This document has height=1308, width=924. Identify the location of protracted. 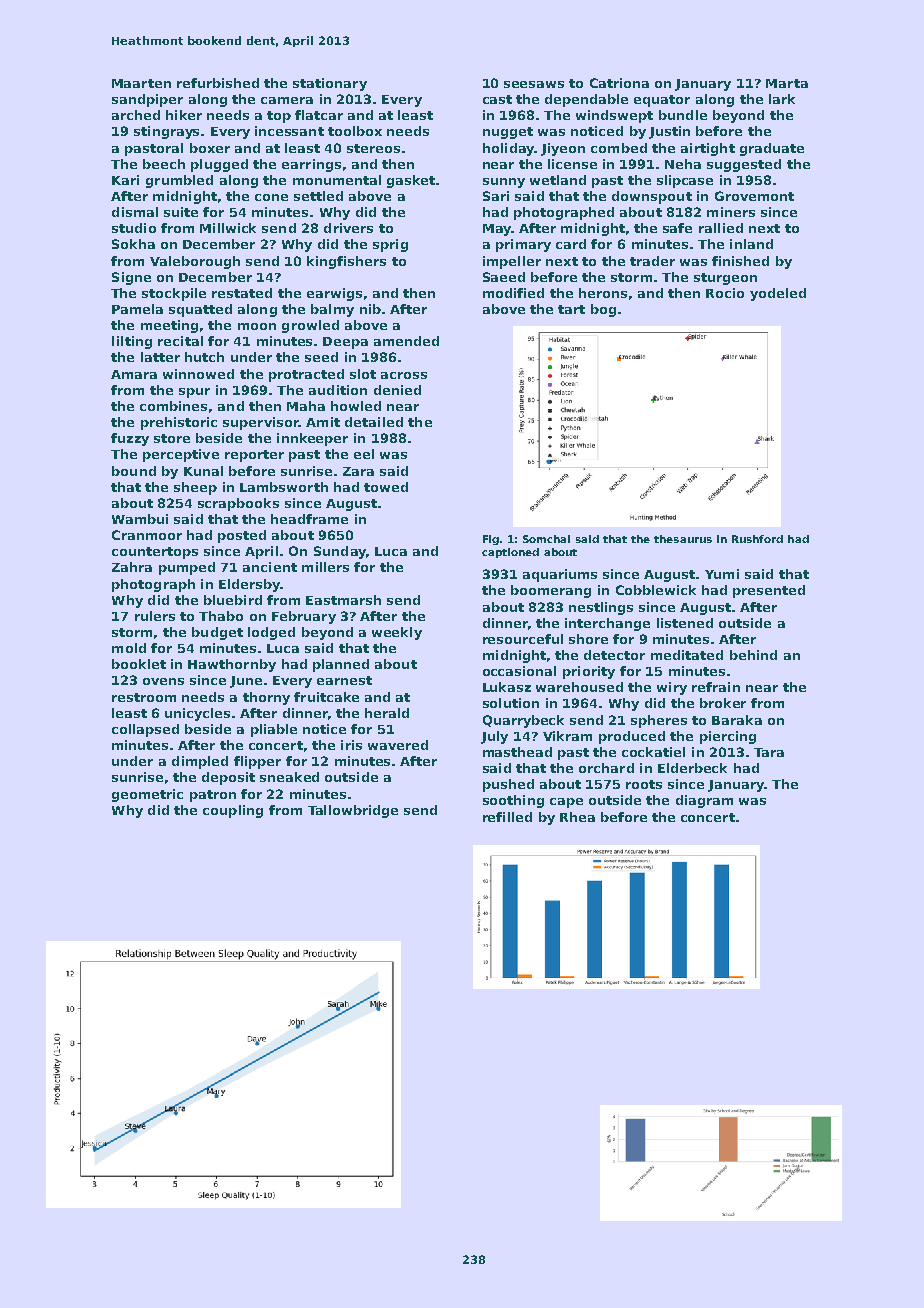
(306, 375).
